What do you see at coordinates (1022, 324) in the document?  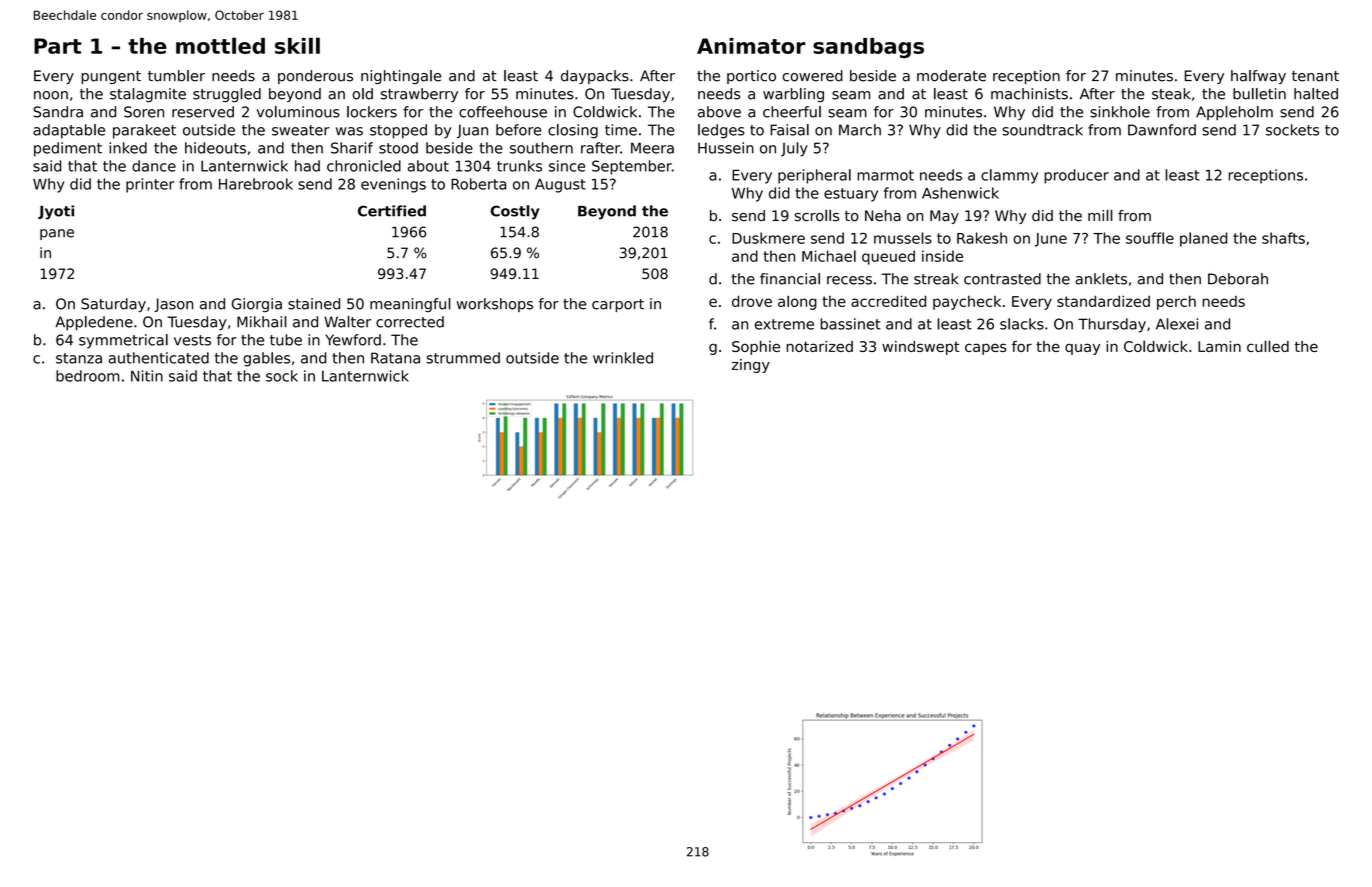 I see `slacks` at bounding box center [1022, 324].
